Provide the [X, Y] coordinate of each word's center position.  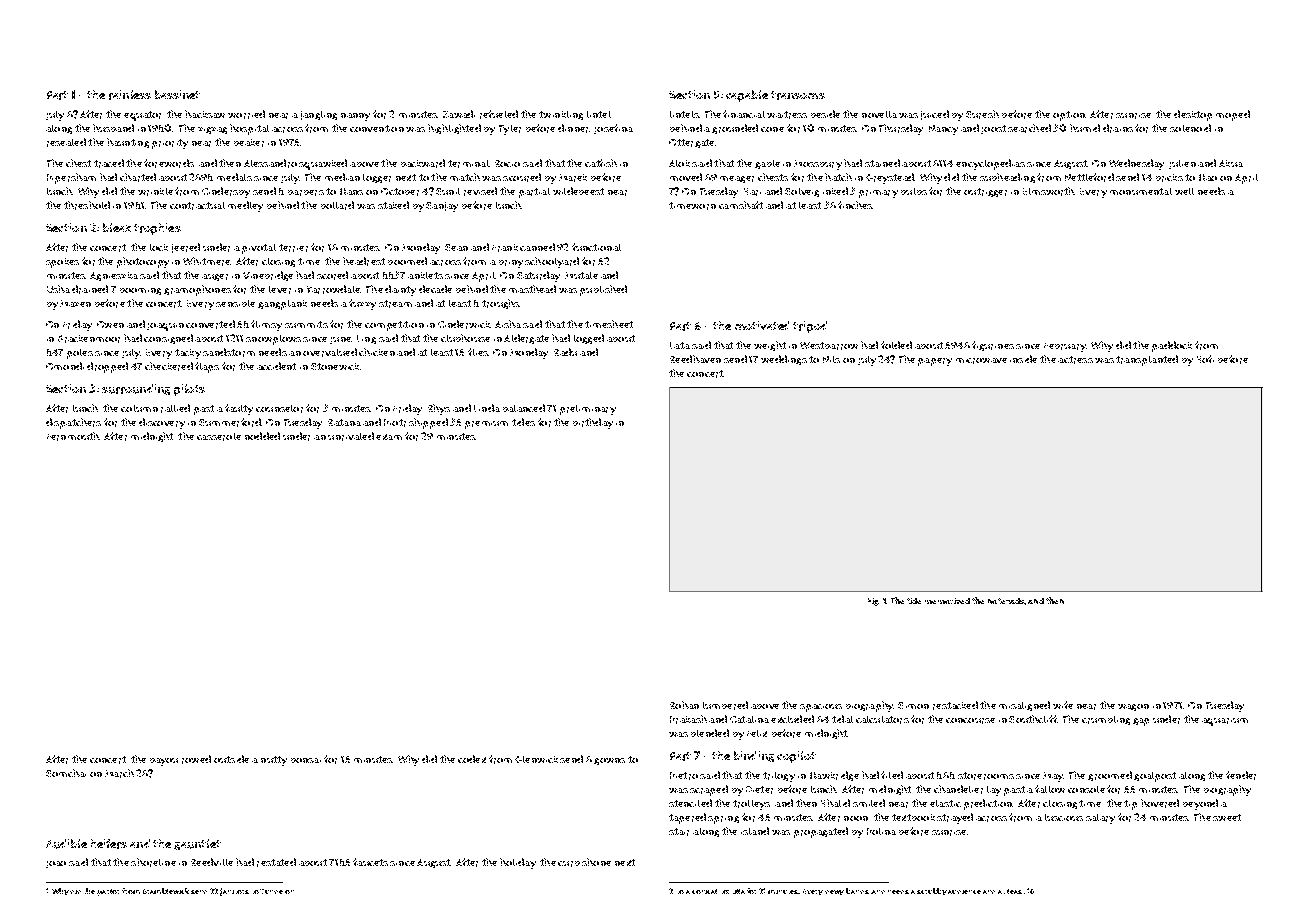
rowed [196, 759]
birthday [593, 423]
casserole [219, 437]
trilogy [779, 777]
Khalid [835, 803]
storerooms [986, 776]
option [1069, 116]
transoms [798, 95]
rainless [130, 95]
